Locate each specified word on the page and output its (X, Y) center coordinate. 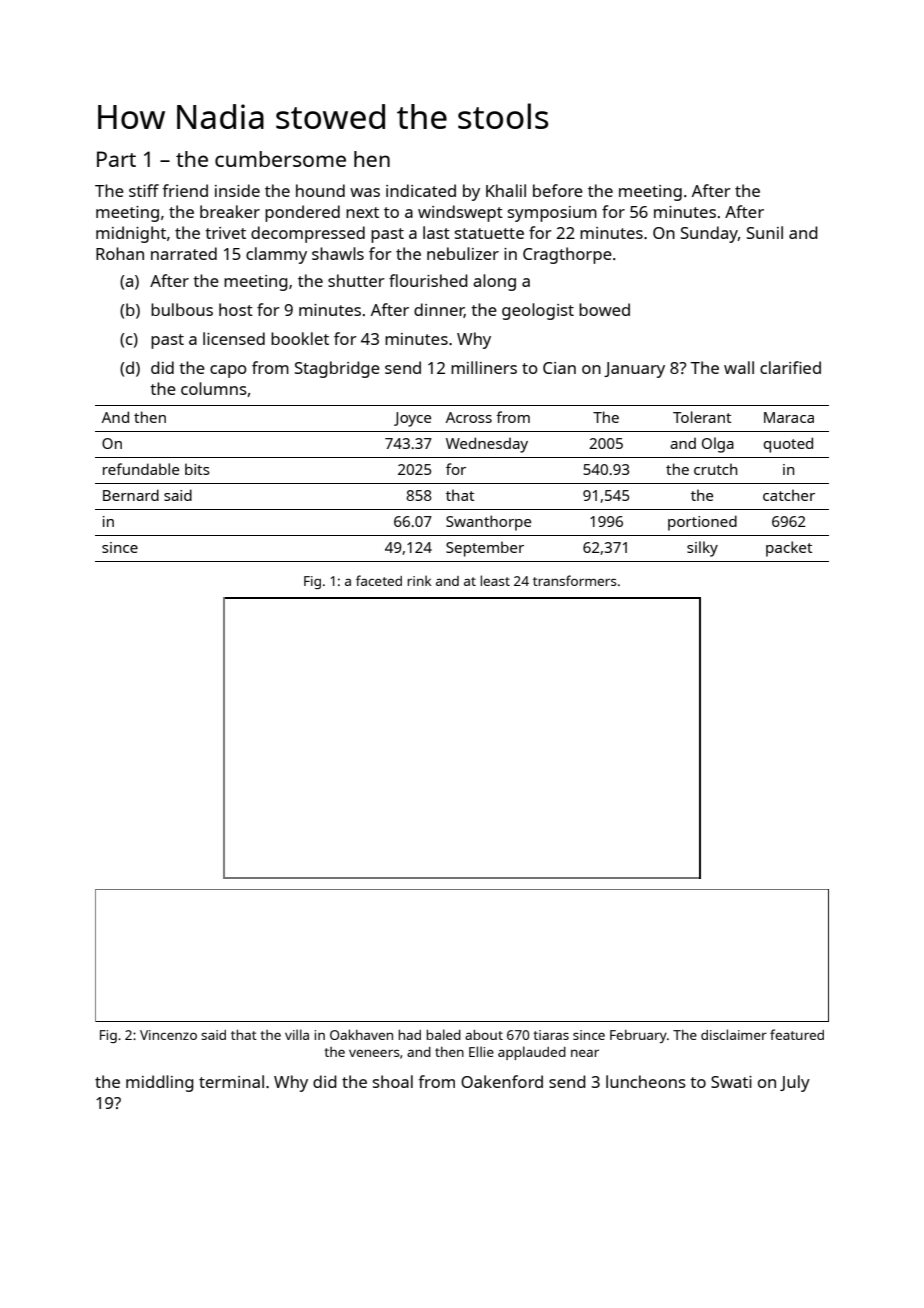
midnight (131, 234)
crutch (716, 469)
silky (702, 549)
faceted (379, 580)
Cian (559, 368)
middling (160, 1083)
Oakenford (502, 1081)
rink (419, 580)
